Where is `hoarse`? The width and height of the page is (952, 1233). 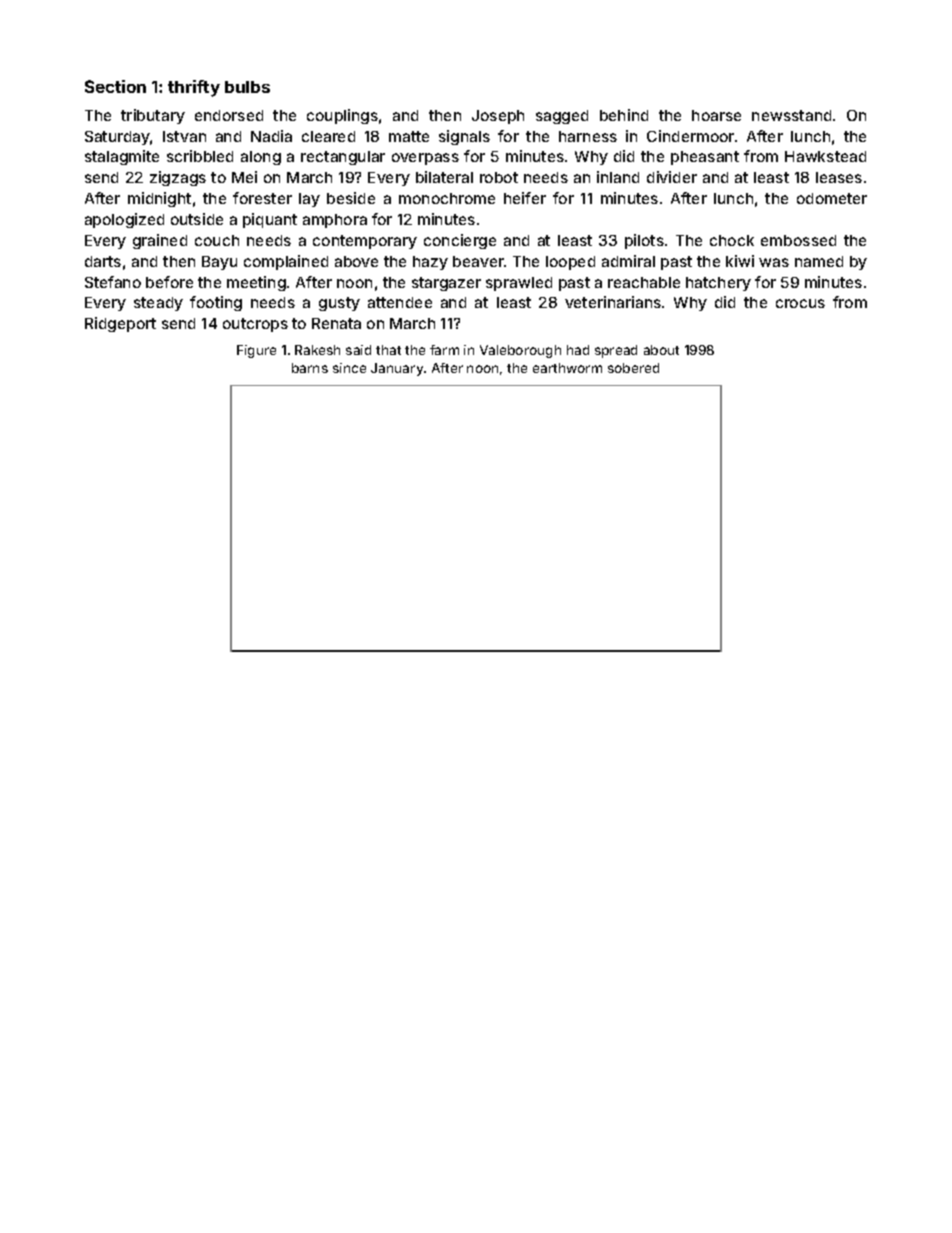 hoarse is located at coordinates (716, 115).
